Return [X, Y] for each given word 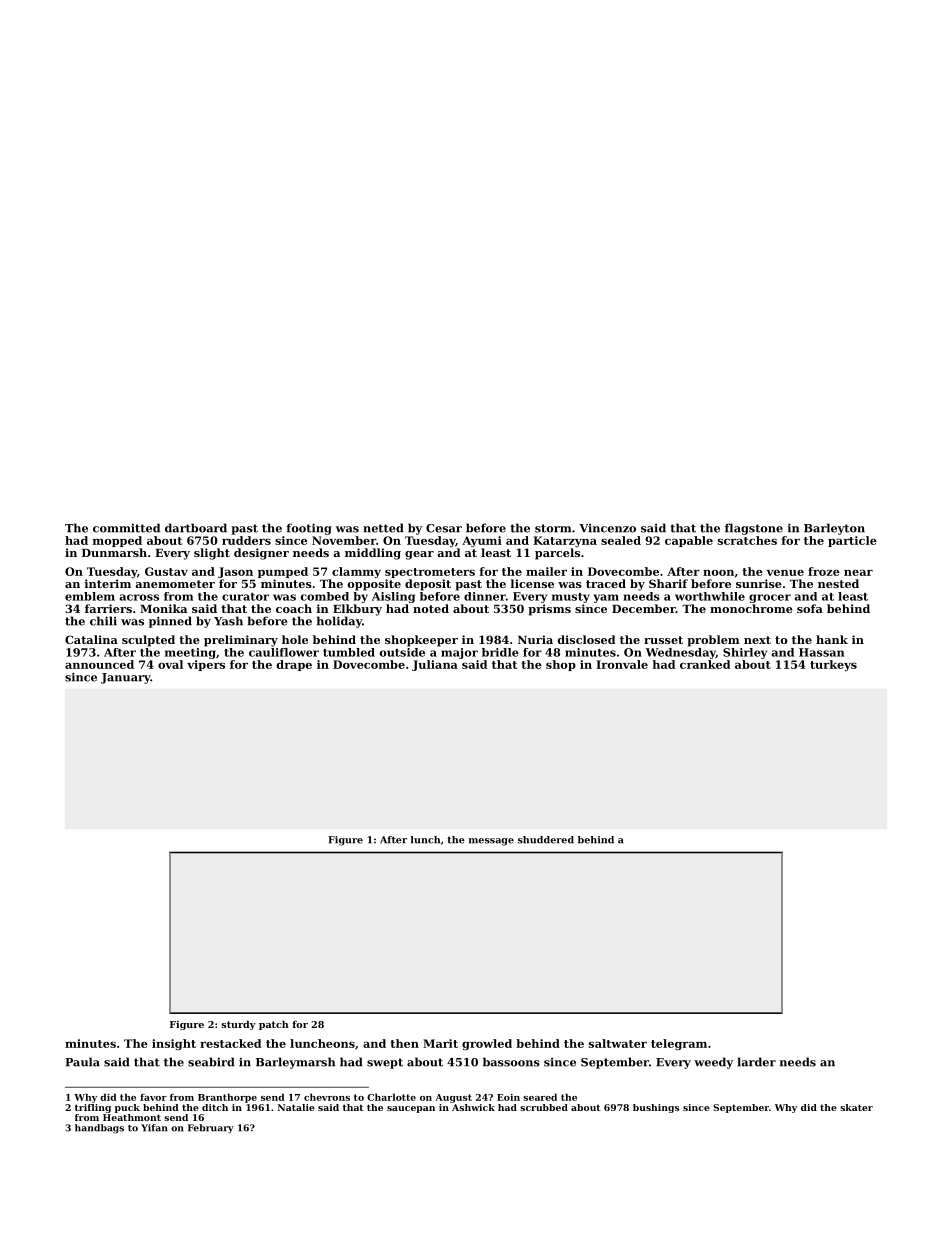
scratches [747, 540]
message [491, 842]
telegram [679, 1044]
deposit [428, 585]
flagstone [754, 529]
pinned [170, 622]
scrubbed [544, 1107]
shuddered [546, 840]
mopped [117, 541]
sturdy [238, 1025]
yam [606, 598]
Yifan [154, 1128]
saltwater [618, 1043]
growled [487, 1044]
